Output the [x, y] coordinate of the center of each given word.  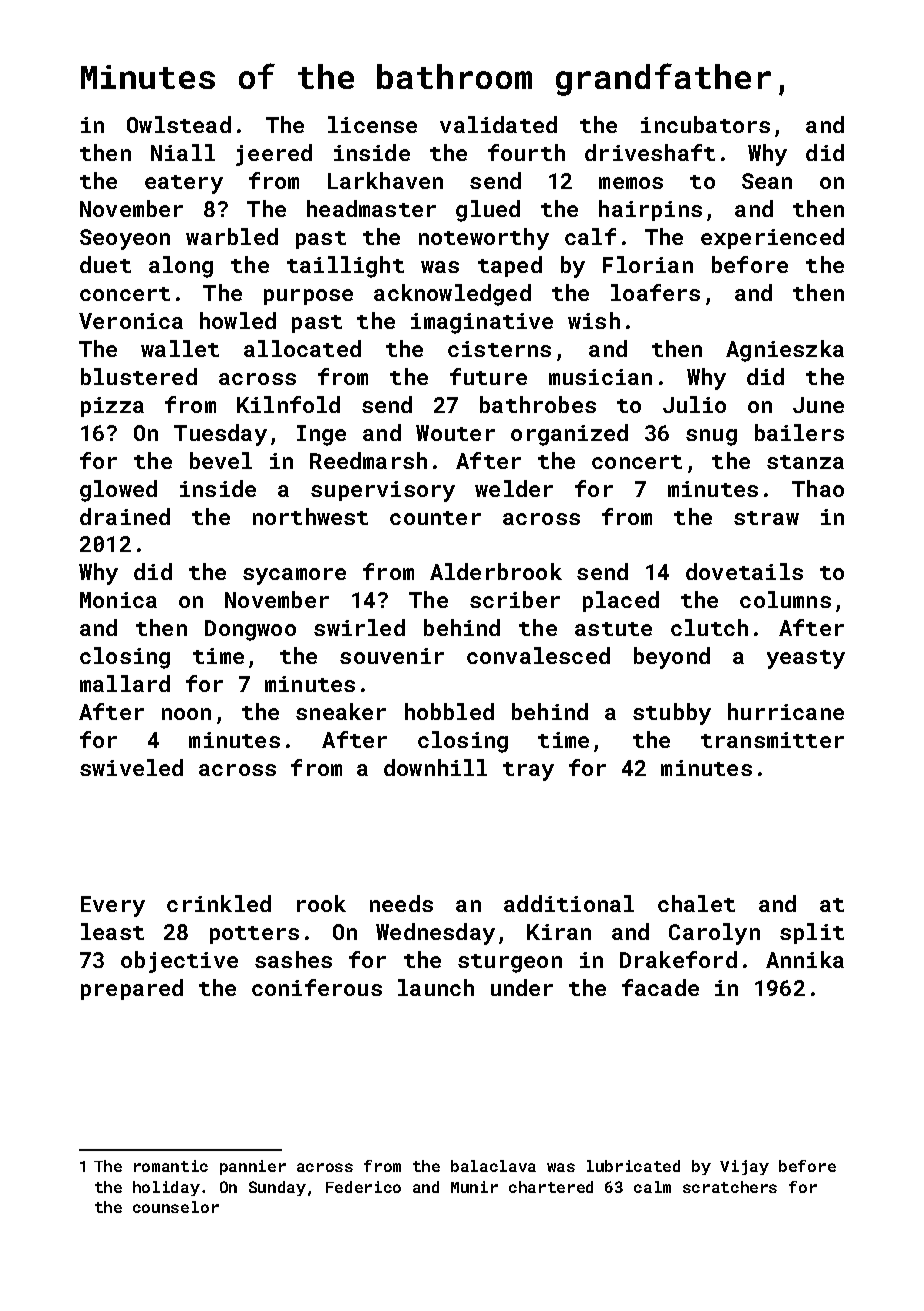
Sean [767, 181]
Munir [474, 1187]
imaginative [482, 323]
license [372, 124]
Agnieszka [785, 351]
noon [186, 714]
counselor [176, 1207]
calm [652, 1187]
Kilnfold [288, 404]
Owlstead [179, 124]
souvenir [392, 656]
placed [621, 601]
